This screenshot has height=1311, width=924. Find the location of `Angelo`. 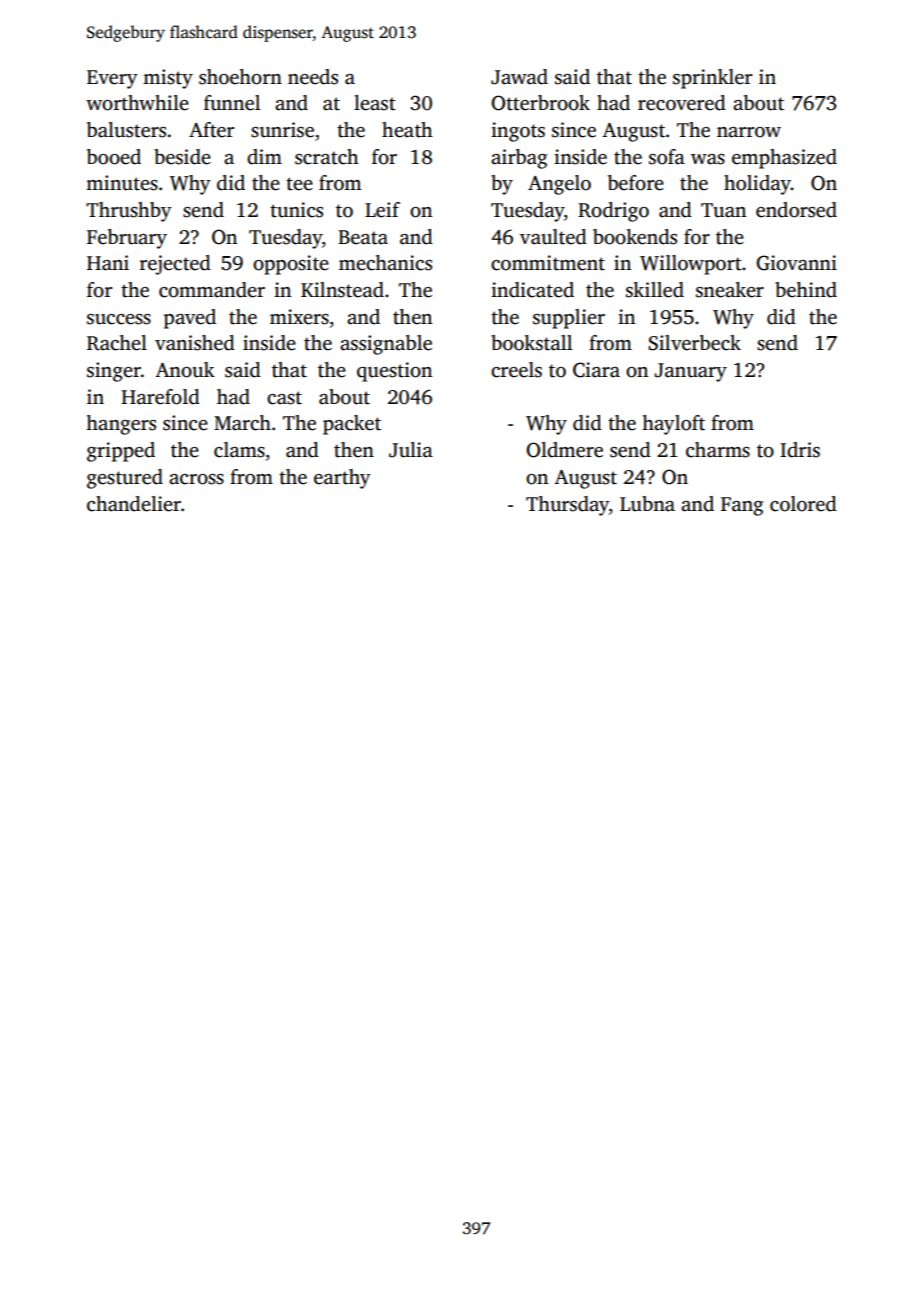

Angelo is located at coordinates (559, 185).
